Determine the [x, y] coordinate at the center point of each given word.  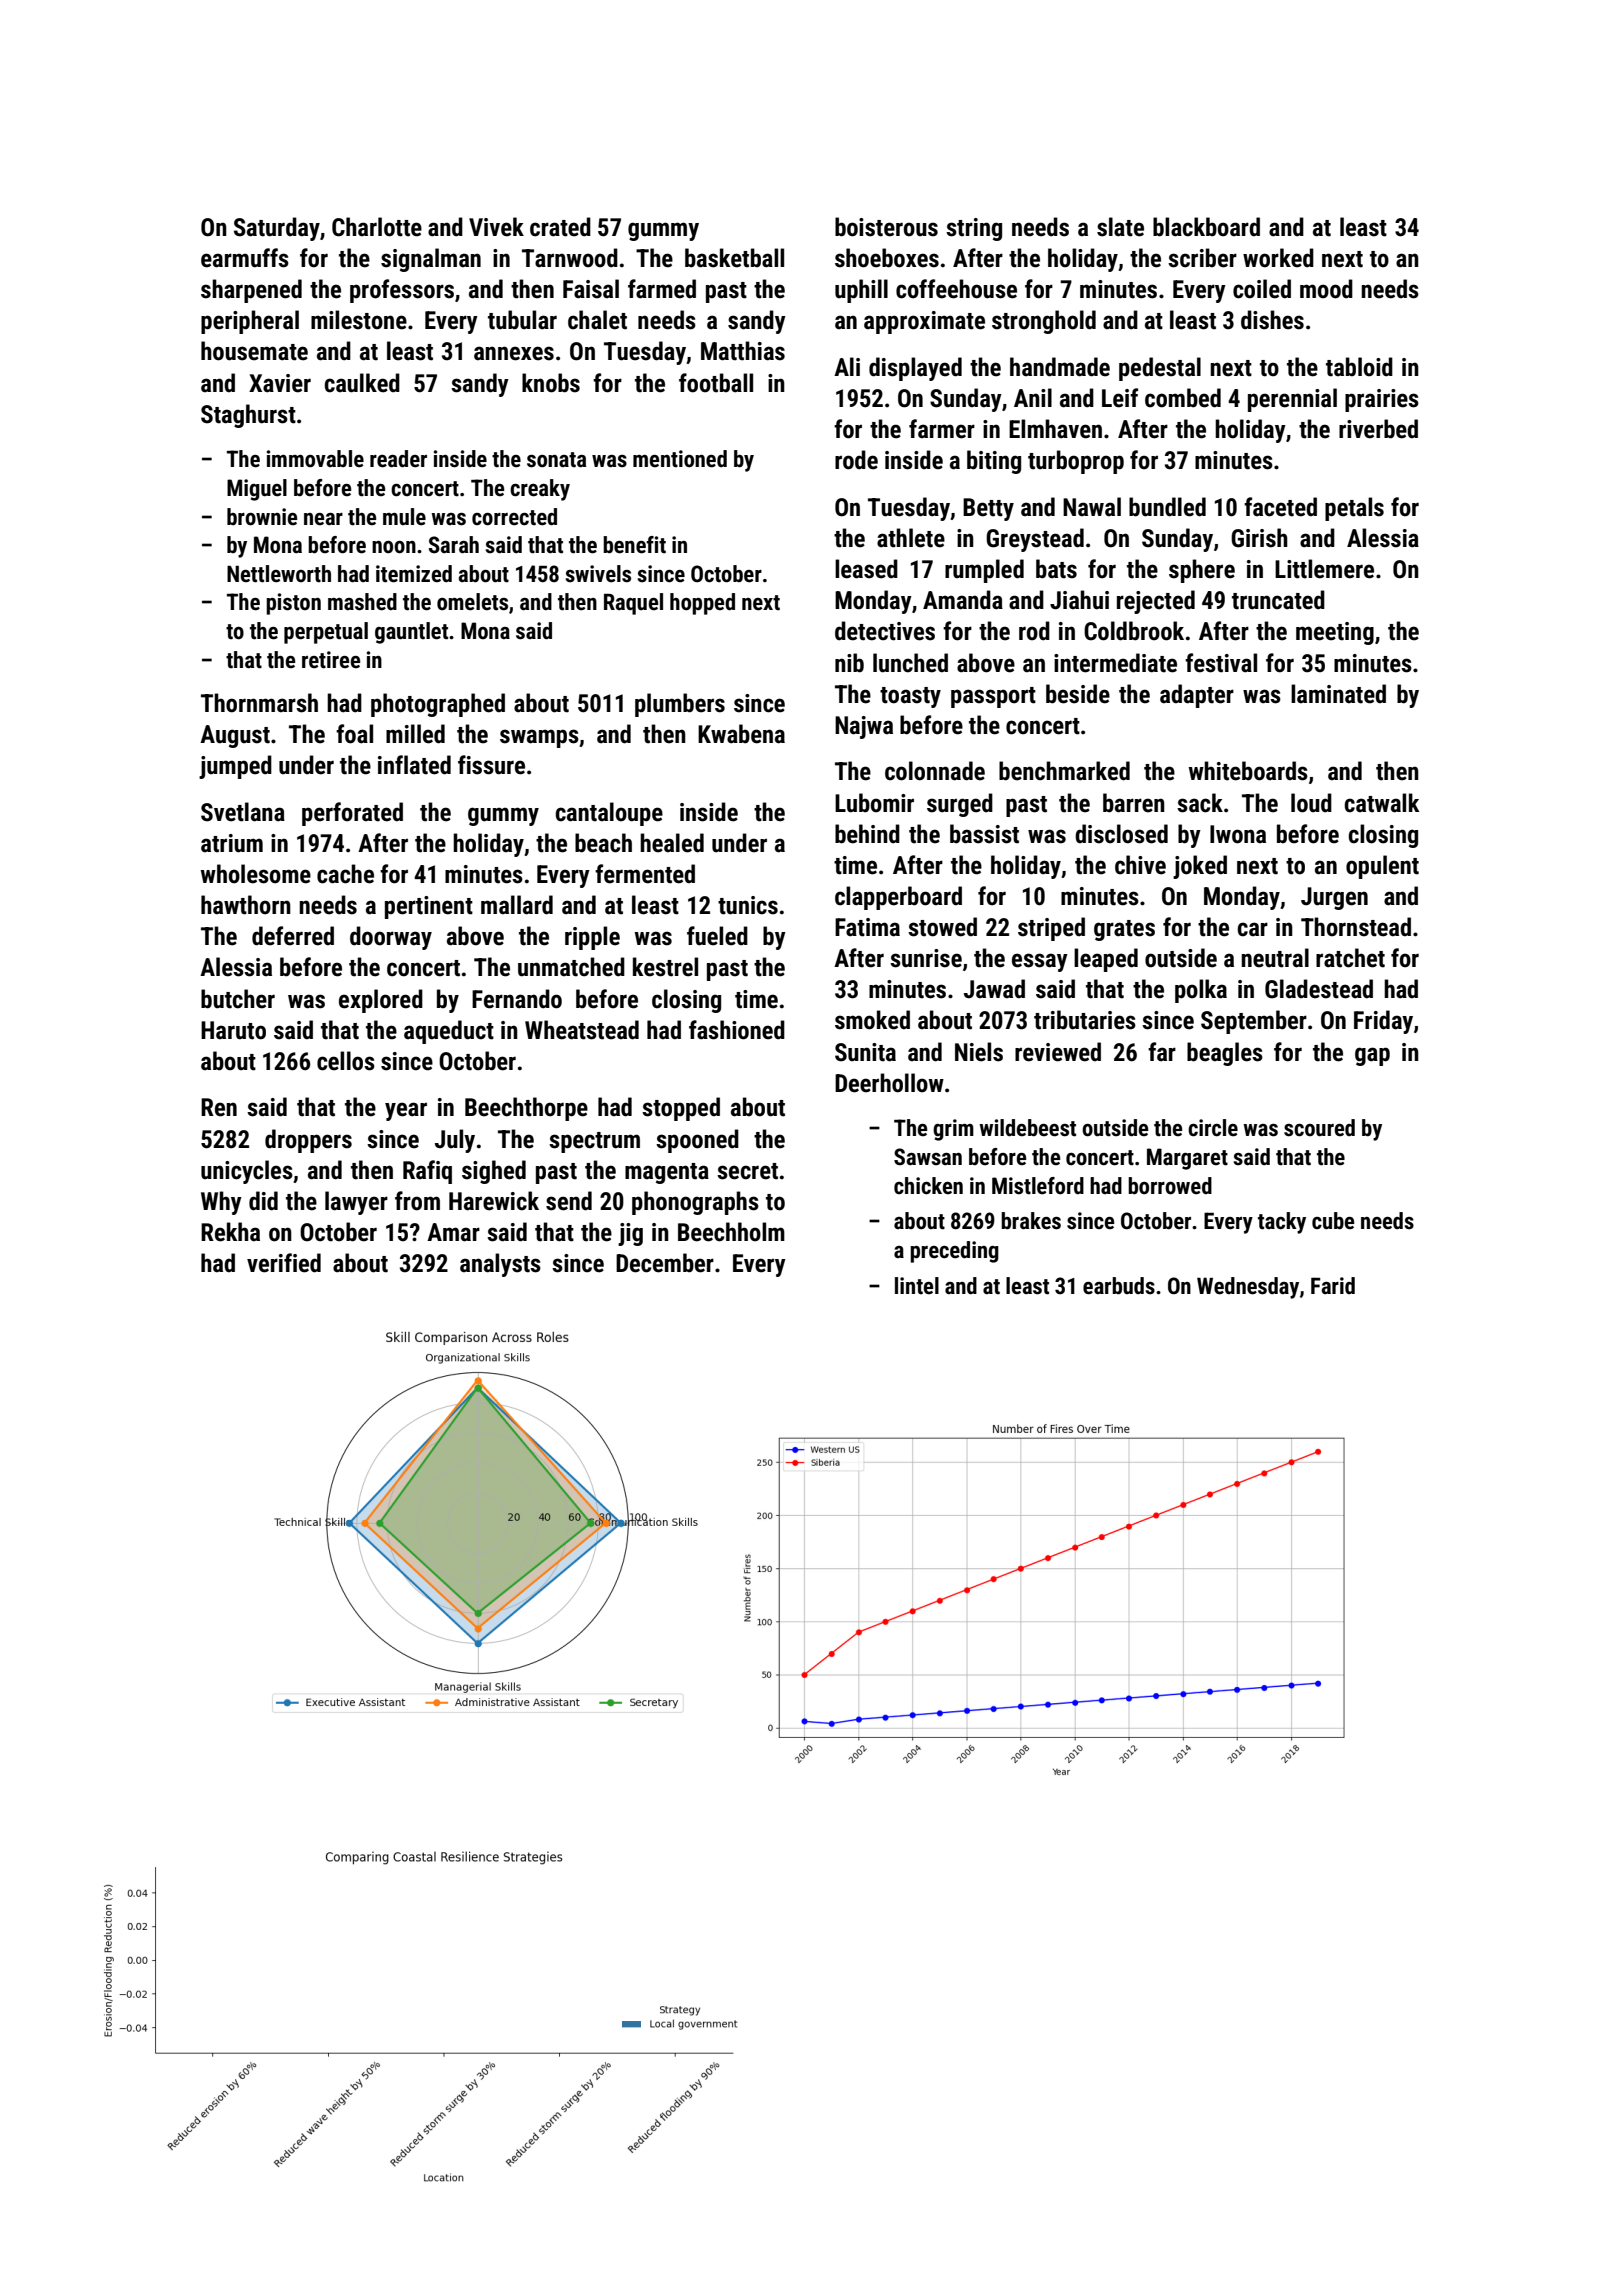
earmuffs [245, 258]
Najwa [864, 727]
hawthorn [246, 905]
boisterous [886, 227]
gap [1372, 1056]
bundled [1167, 507]
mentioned [680, 459]
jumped [235, 767]
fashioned [737, 1030]
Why [221, 1203]
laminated [1338, 694]
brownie [262, 517]
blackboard [1206, 227]
